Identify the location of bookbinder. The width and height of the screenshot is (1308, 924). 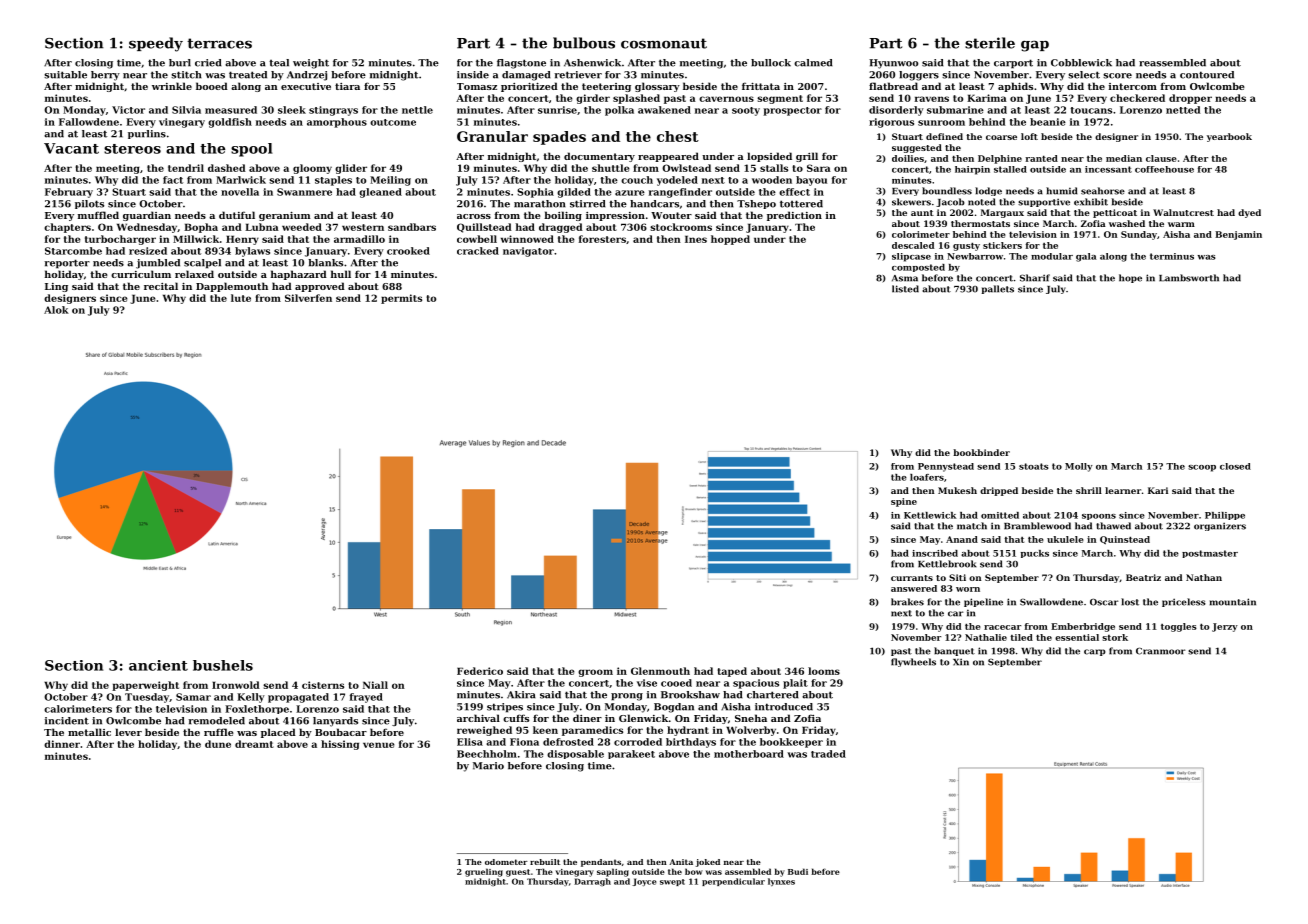
(981, 452).
